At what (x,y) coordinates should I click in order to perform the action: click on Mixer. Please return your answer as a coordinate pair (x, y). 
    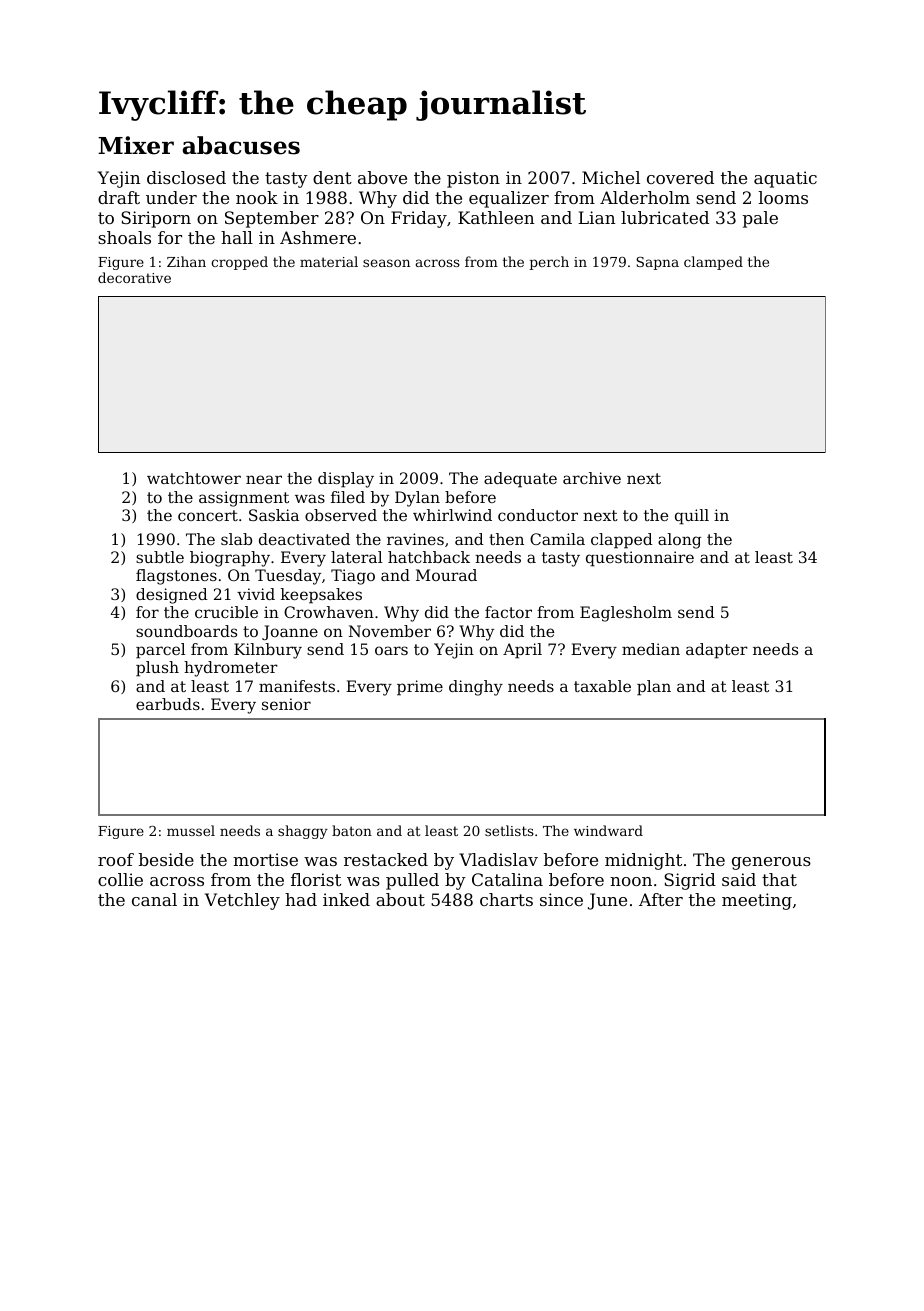
    Looking at the image, I should click on (136, 145).
